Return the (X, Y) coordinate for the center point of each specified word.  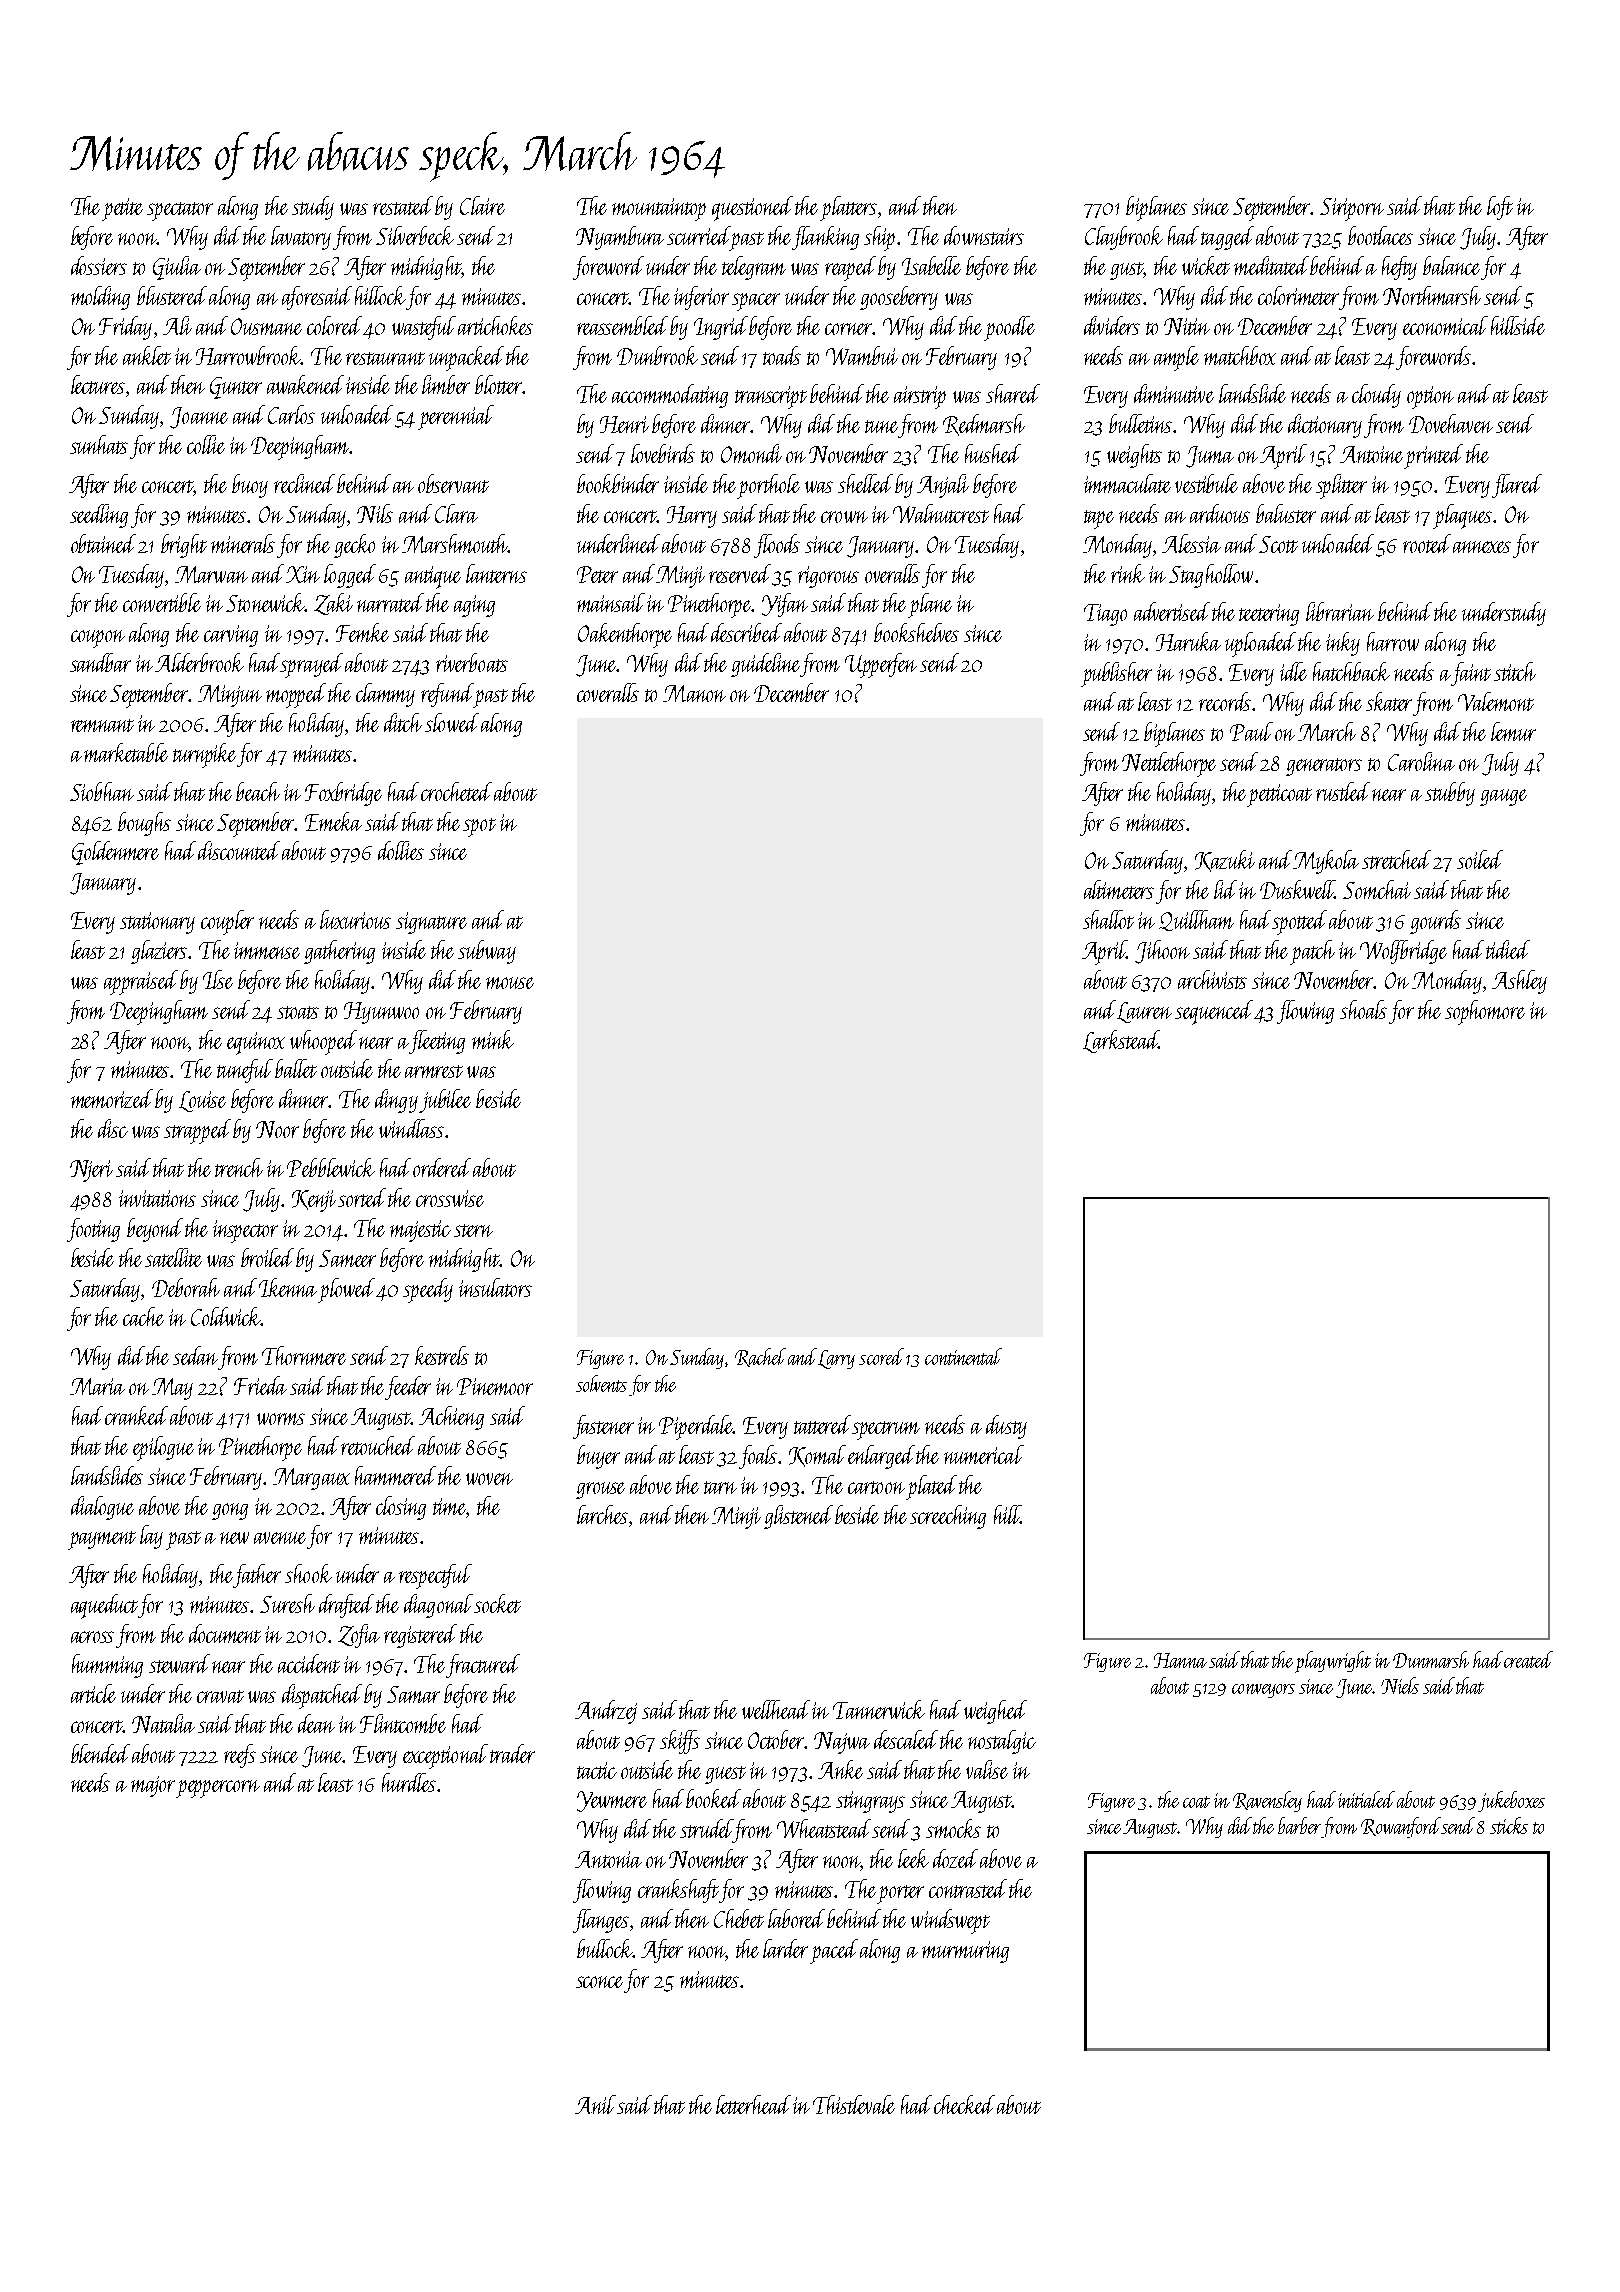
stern (473, 1230)
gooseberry (899, 298)
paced (834, 1951)
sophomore (1485, 1012)
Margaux (311, 1479)
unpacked (466, 358)
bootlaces (1380, 235)
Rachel (760, 1357)
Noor (277, 1129)
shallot (1108, 919)
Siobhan (102, 791)
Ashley (1519, 982)
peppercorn (218, 1789)
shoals (1363, 1009)
